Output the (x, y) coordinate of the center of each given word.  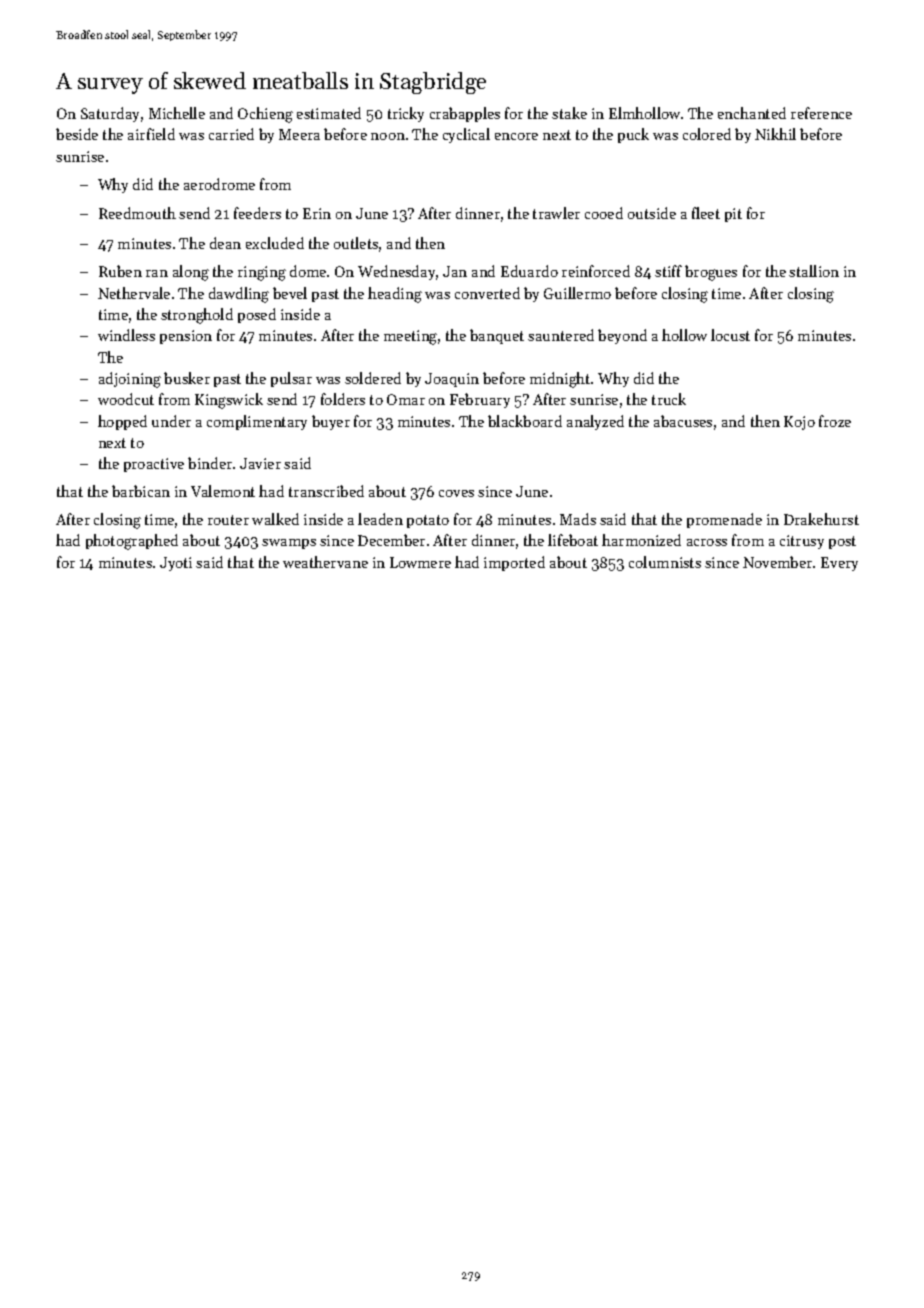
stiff (668, 271)
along (191, 273)
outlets (356, 243)
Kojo (799, 423)
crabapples (465, 114)
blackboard (525, 421)
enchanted (752, 113)
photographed (132, 542)
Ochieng (265, 115)
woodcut (126, 399)
